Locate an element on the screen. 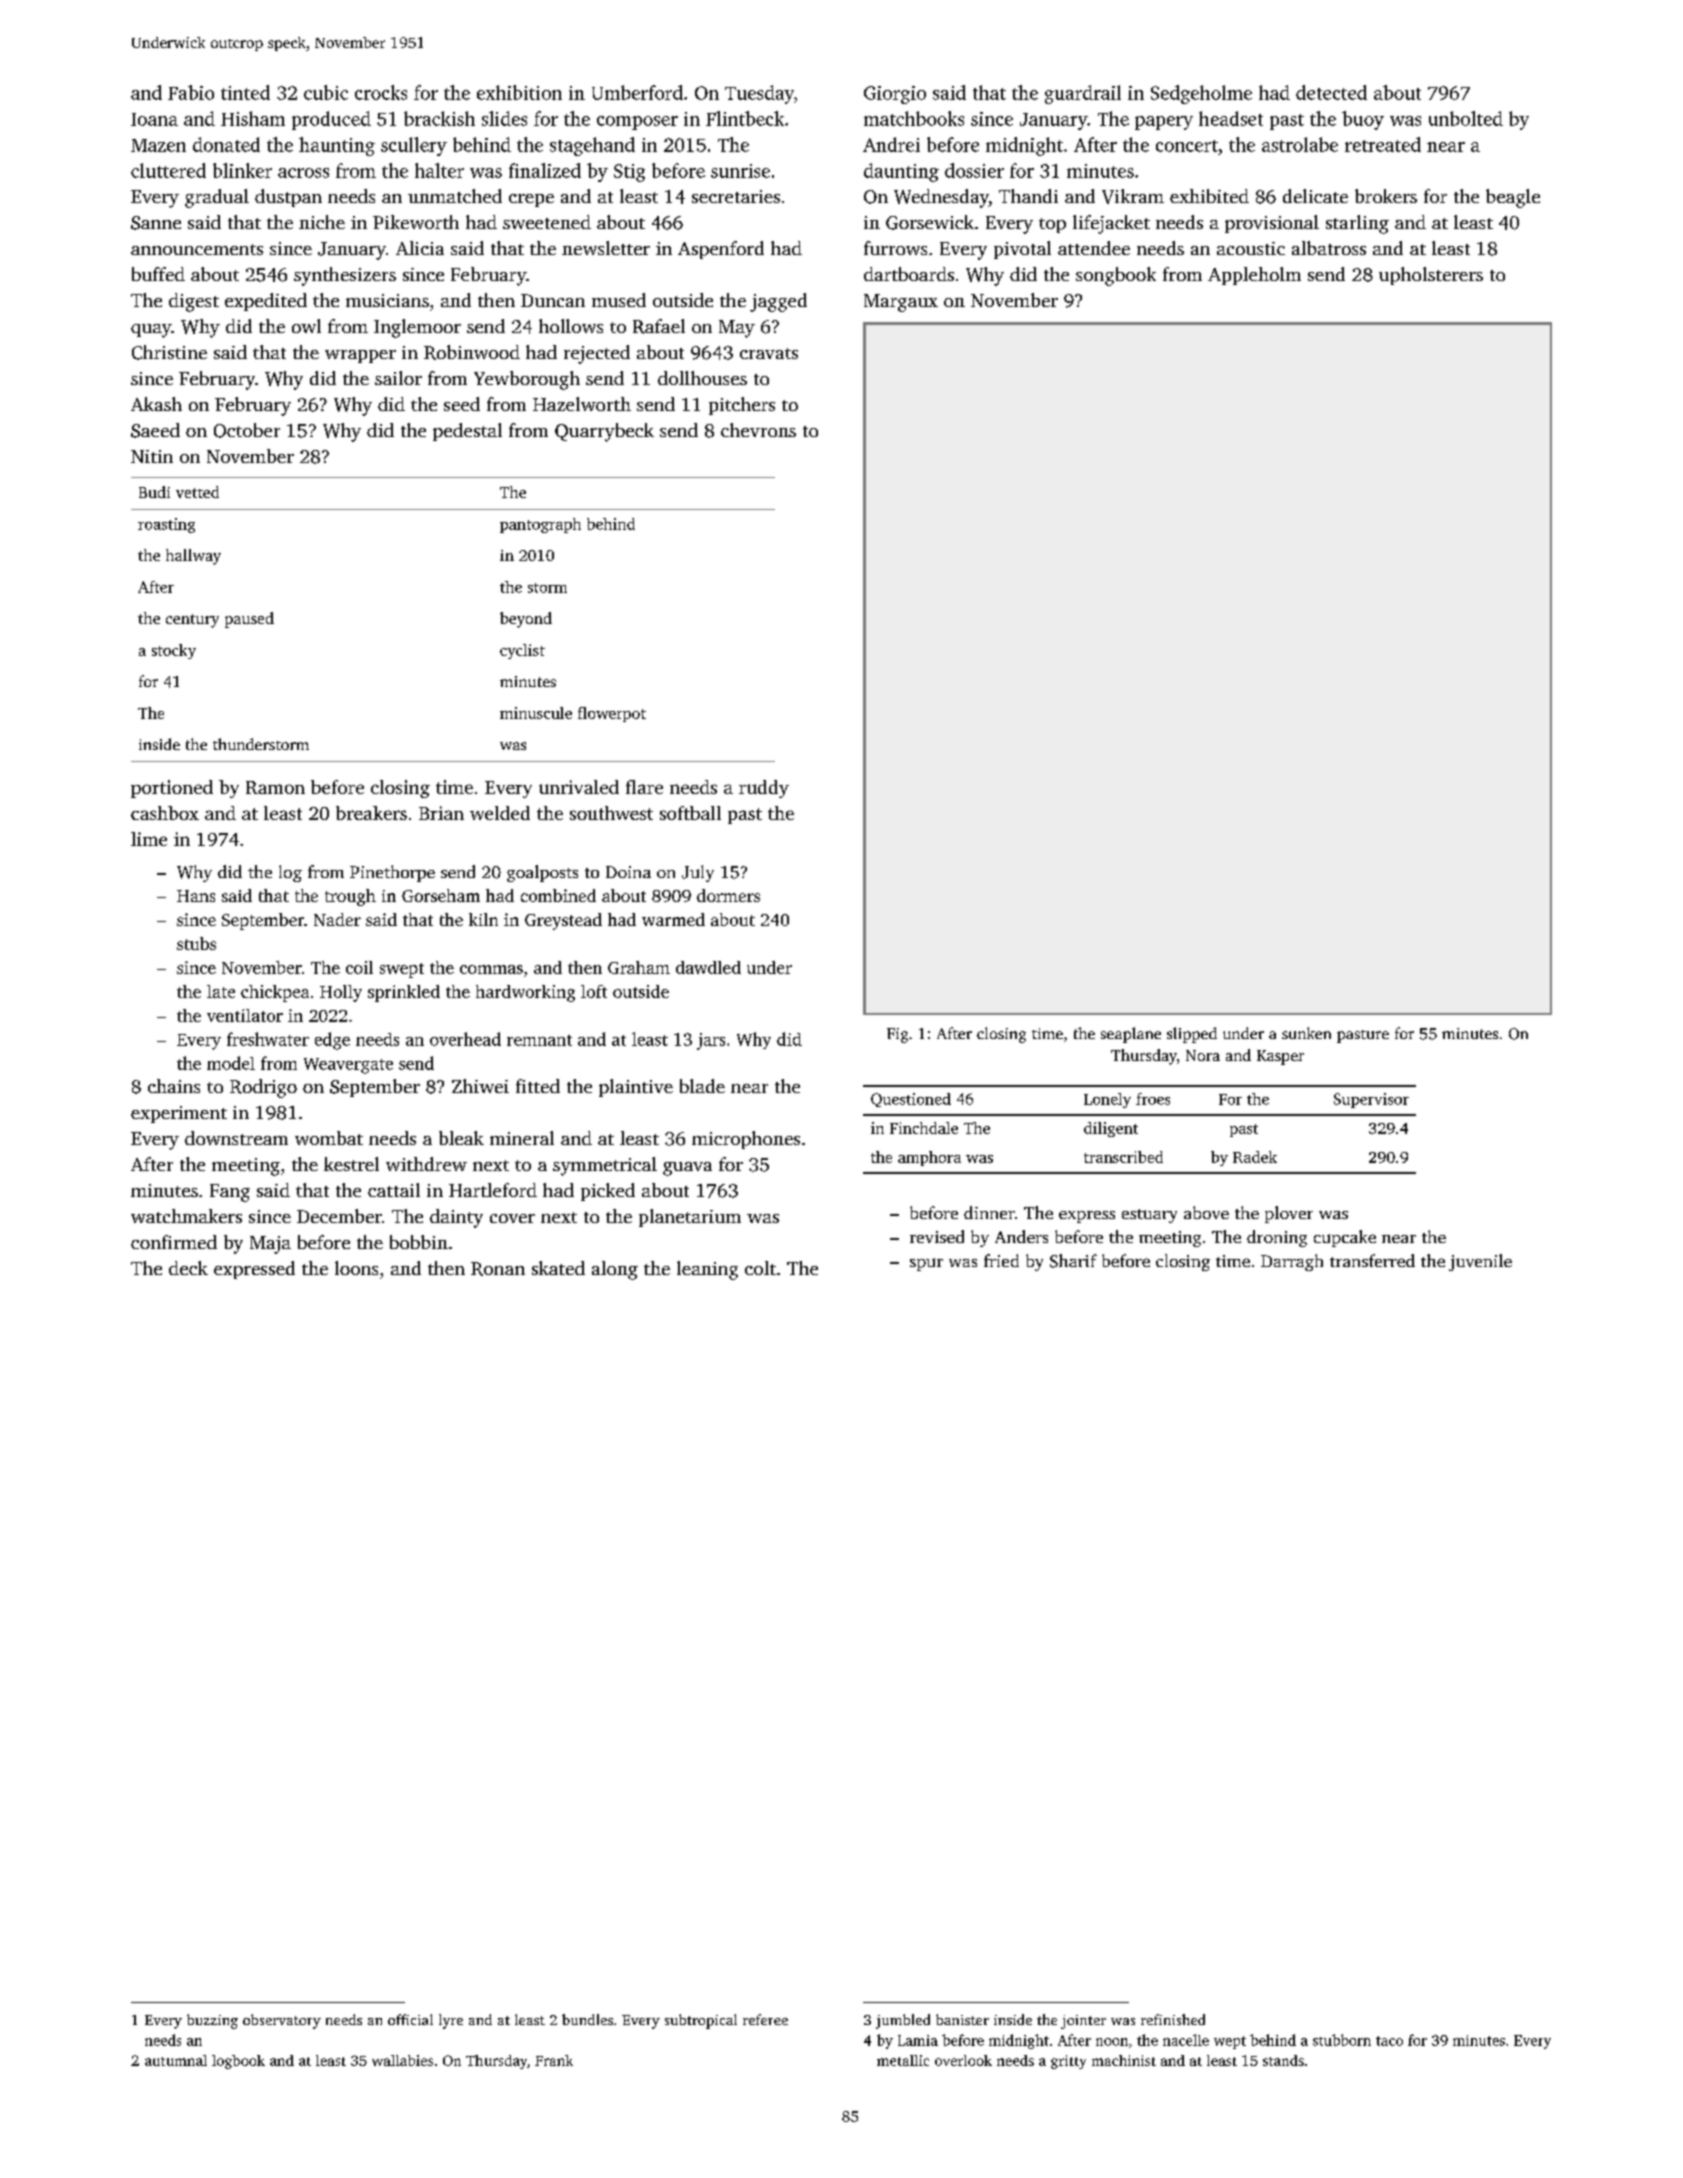 The width and height of the screenshot is (1683, 2178). observatory is located at coordinates (282, 2021).
